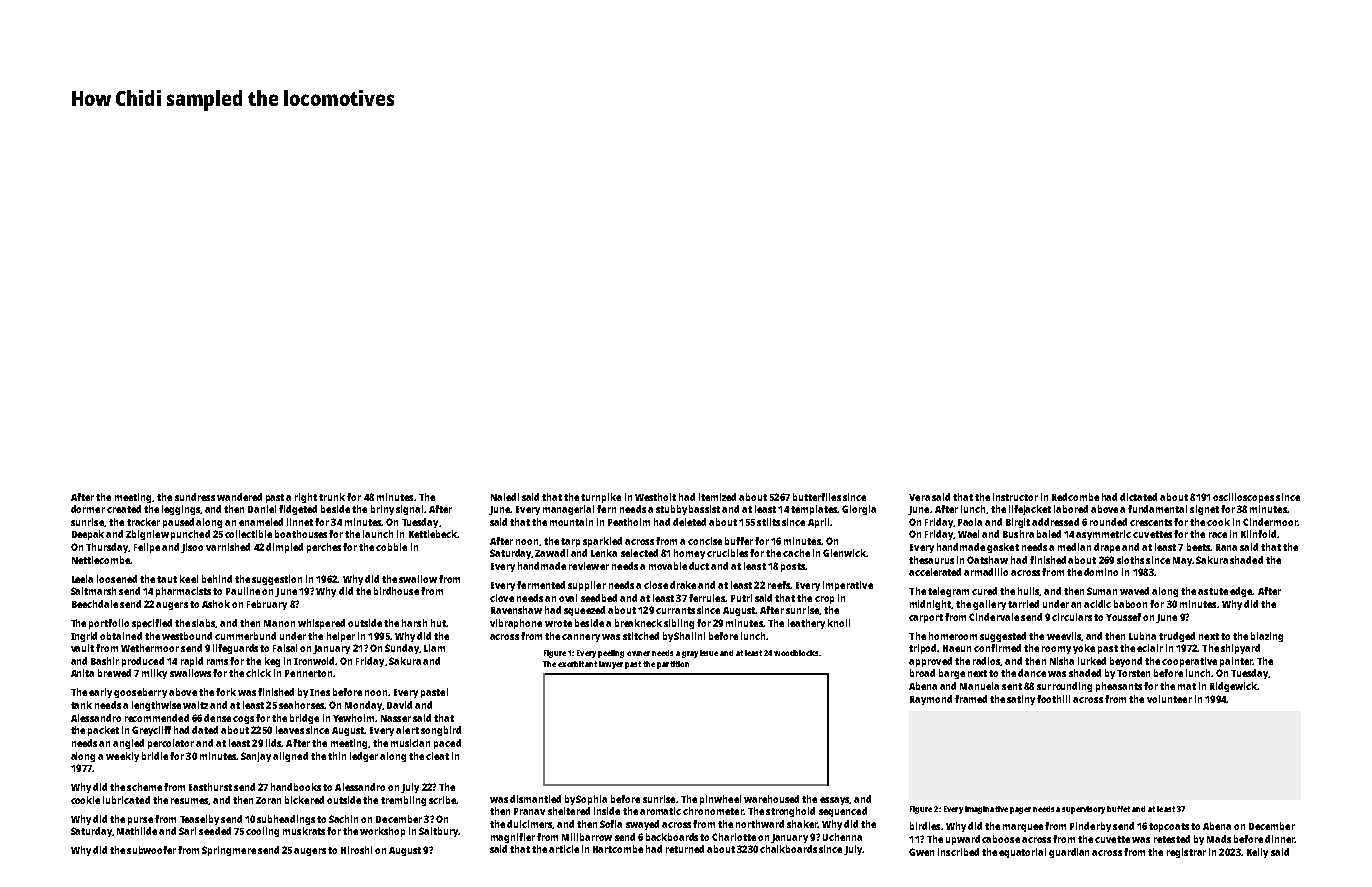  I want to click on Springmere, so click(229, 851).
